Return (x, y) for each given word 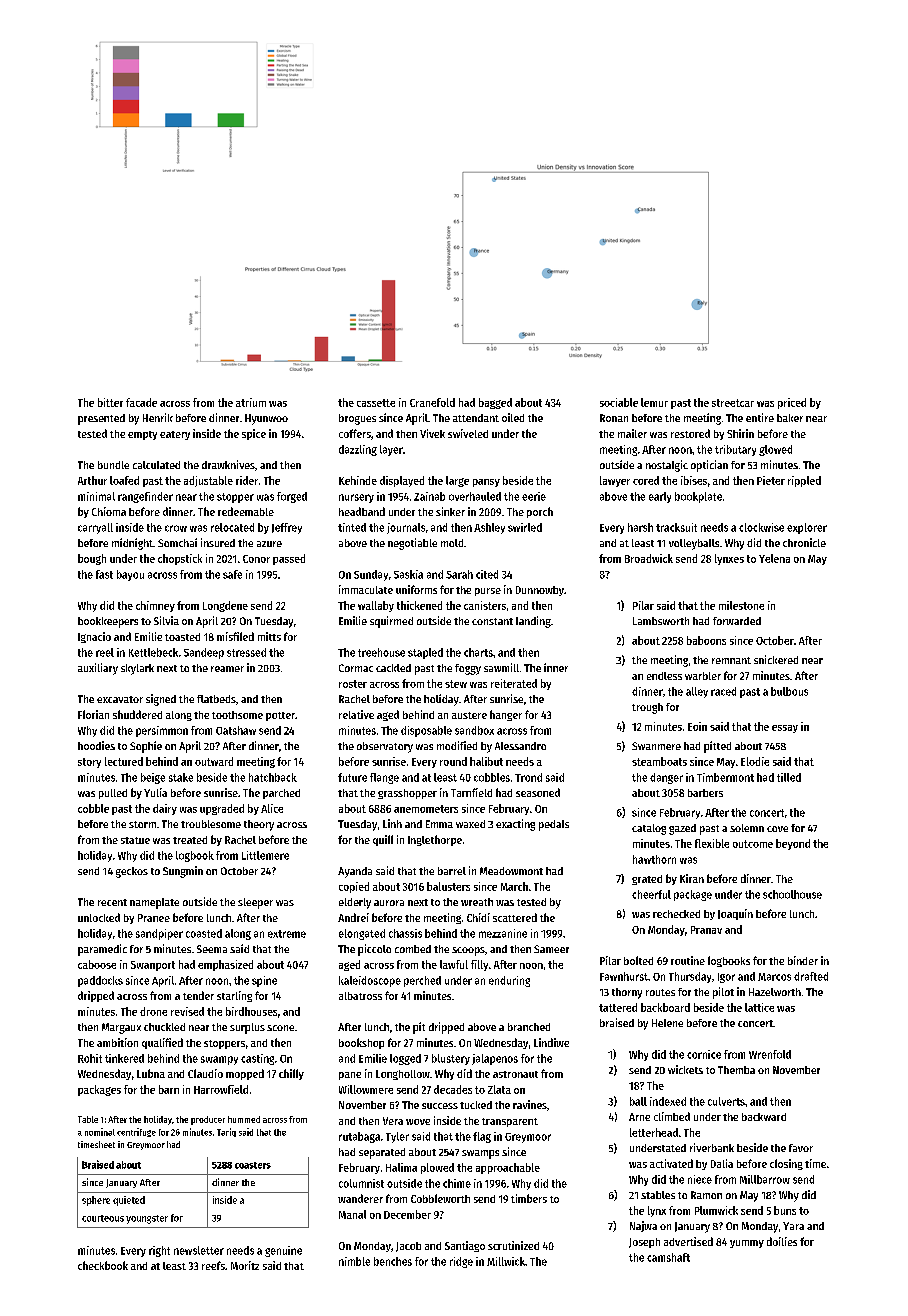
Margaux (121, 1028)
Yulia (155, 792)
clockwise (761, 527)
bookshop (361, 1043)
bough (92, 559)
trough (647, 708)
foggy (468, 669)
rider (247, 480)
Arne (639, 1117)
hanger (506, 715)
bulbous (789, 691)
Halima (401, 1167)
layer (391, 450)
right (159, 1251)
